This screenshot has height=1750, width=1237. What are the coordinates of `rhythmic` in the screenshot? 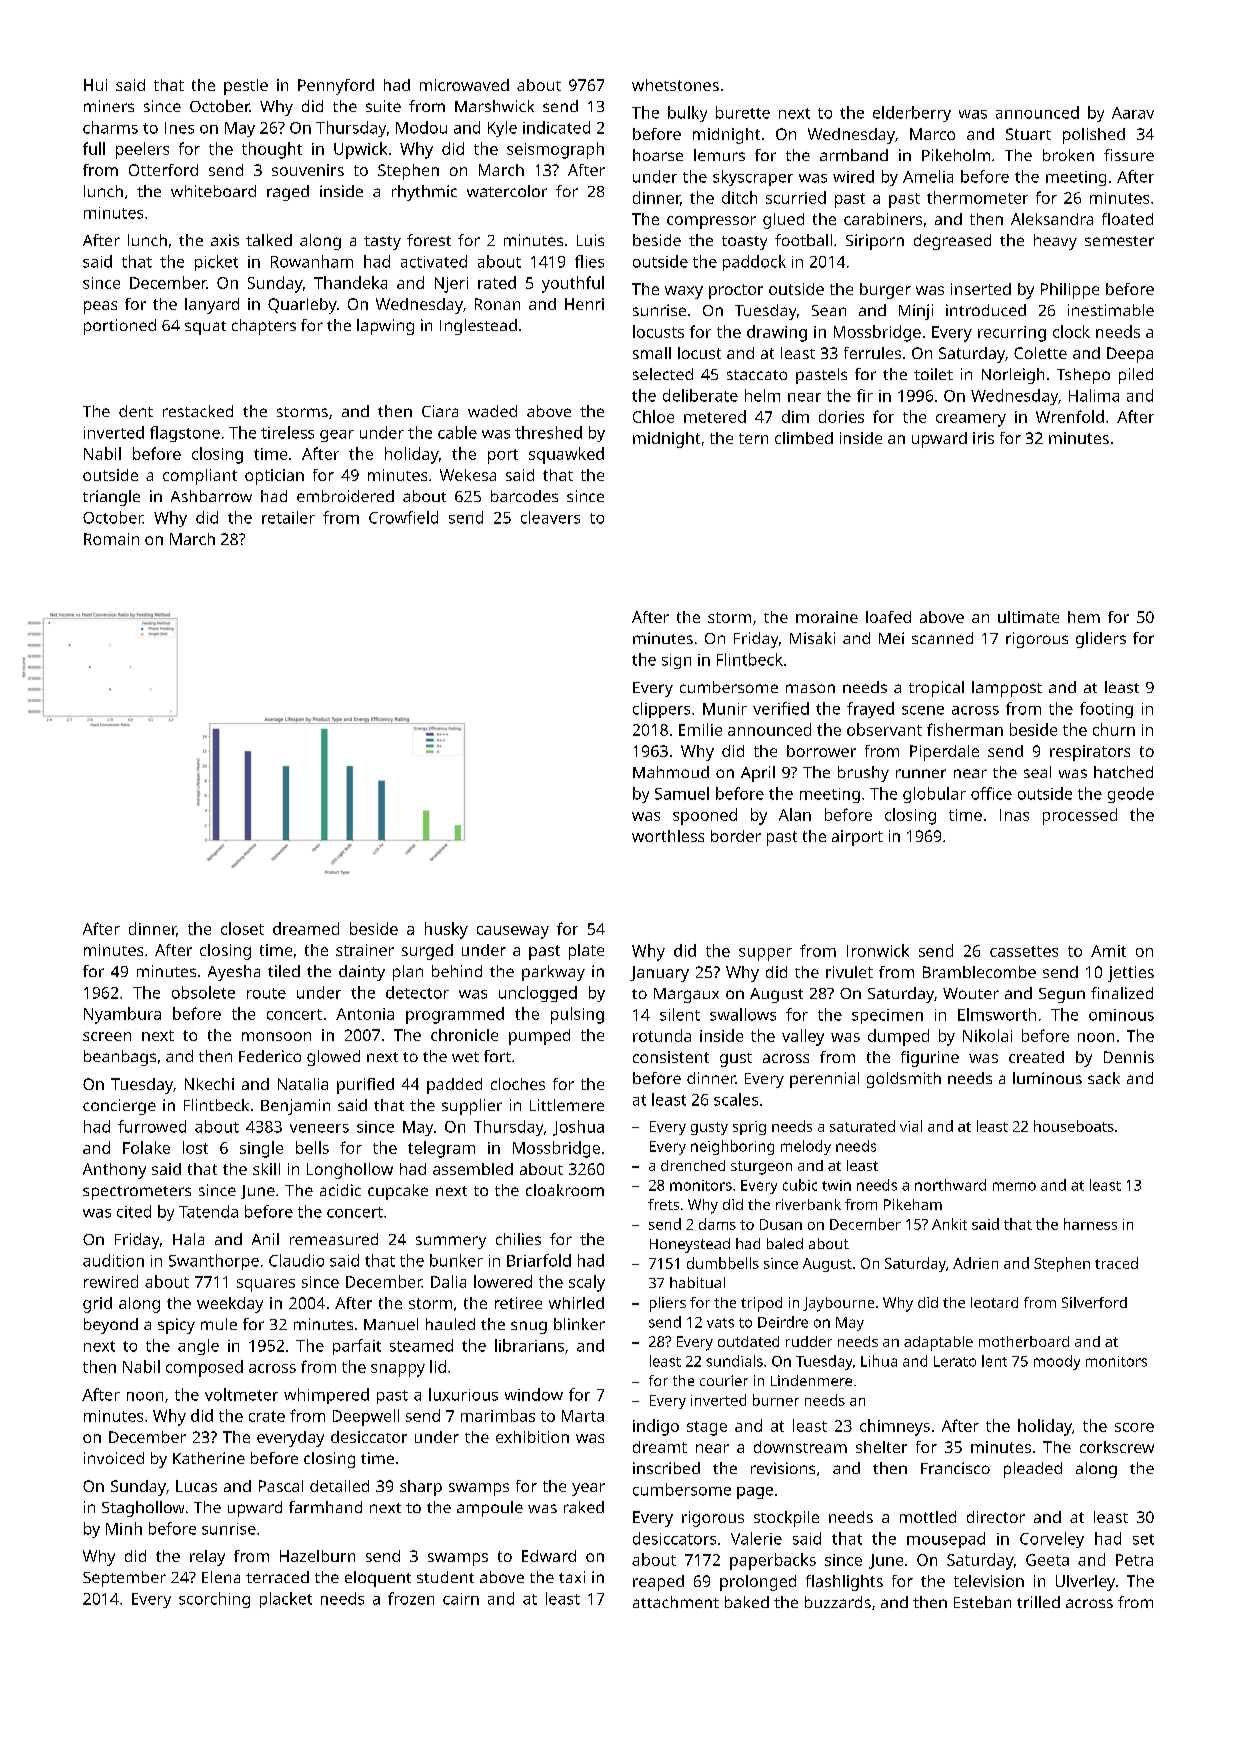 It's located at (424, 193).
